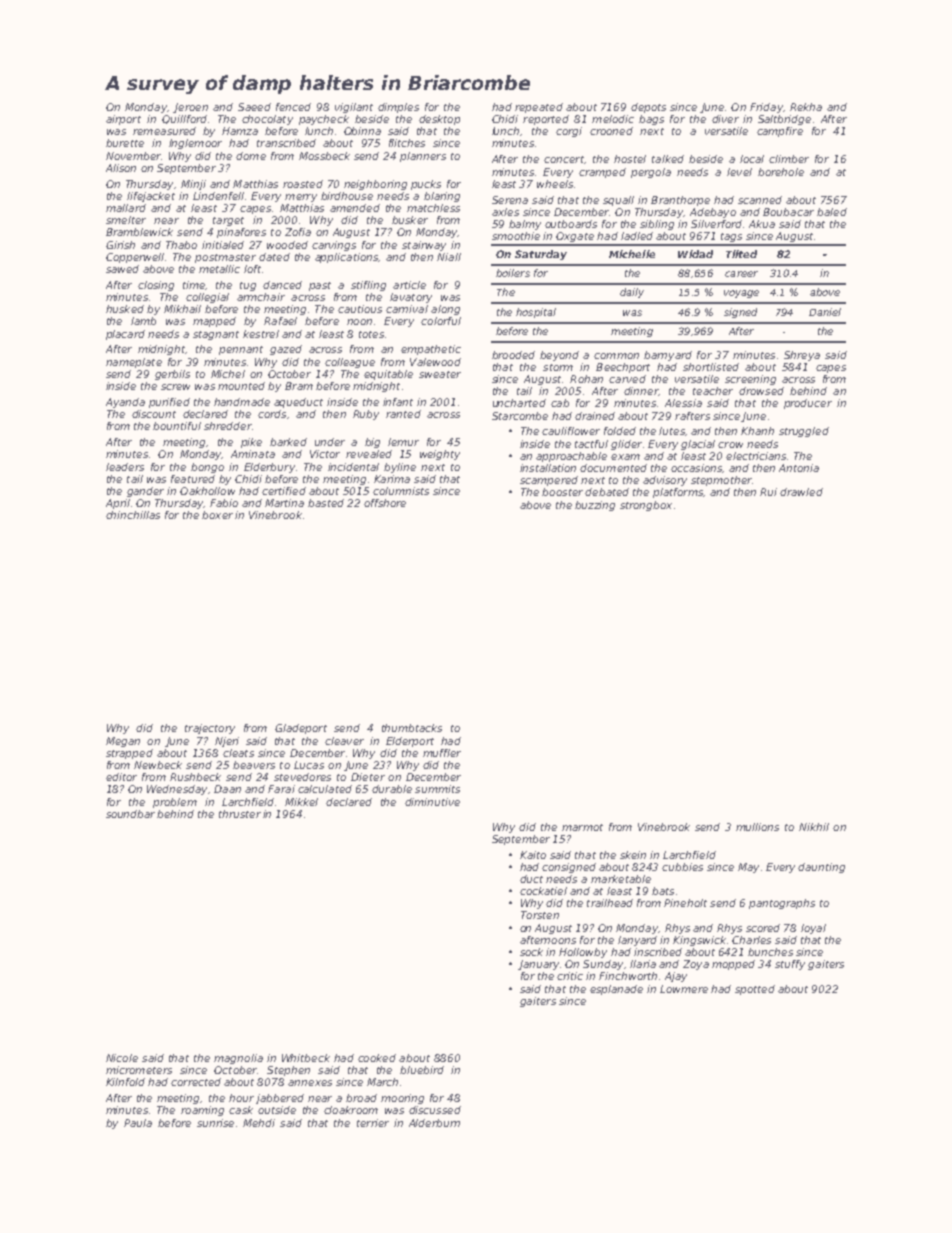  I want to click on outboards, so click(571, 224).
